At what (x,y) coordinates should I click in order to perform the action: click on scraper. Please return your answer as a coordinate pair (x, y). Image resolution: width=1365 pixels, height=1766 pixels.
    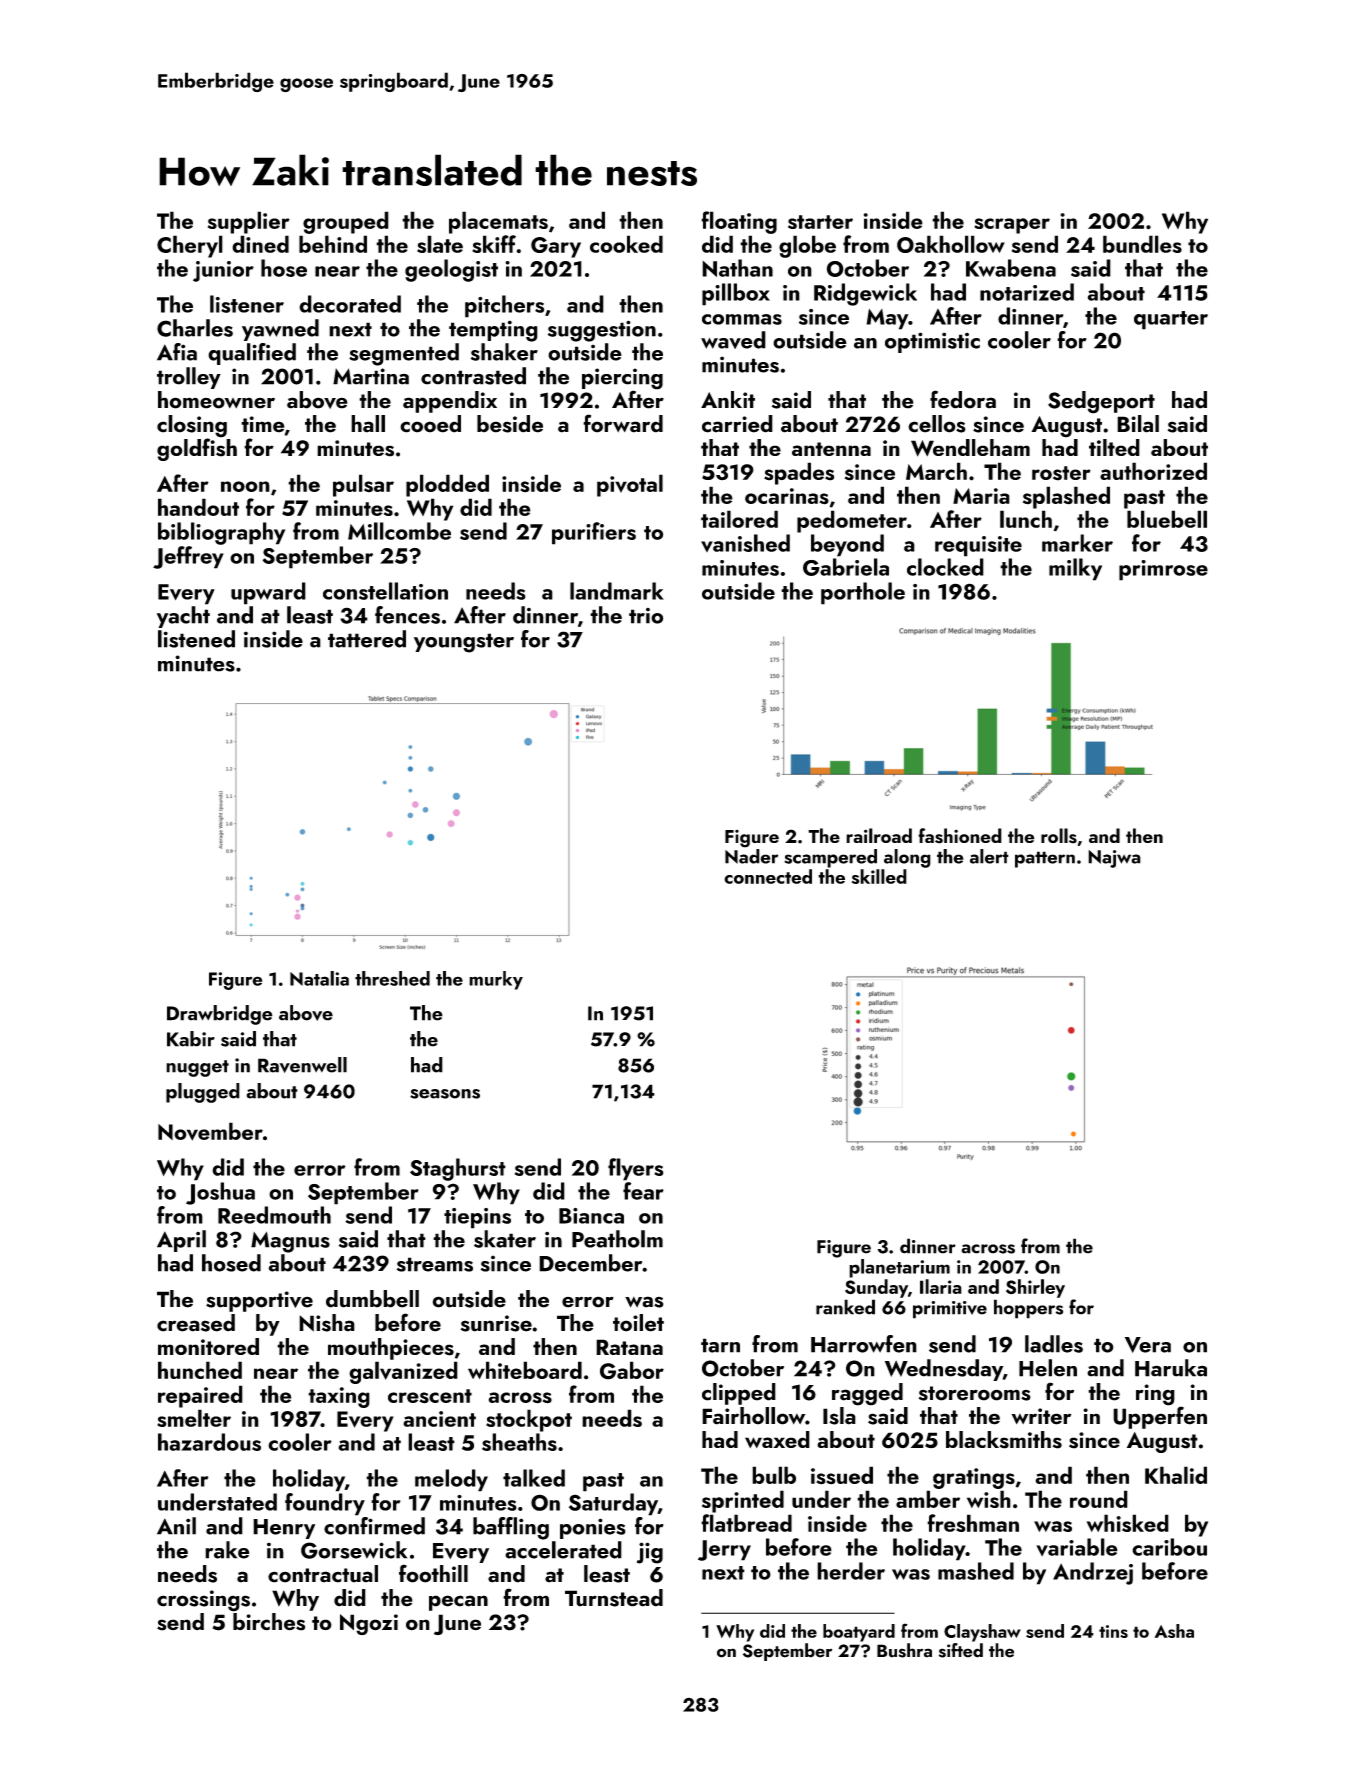
    Looking at the image, I should click on (1012, 226).
